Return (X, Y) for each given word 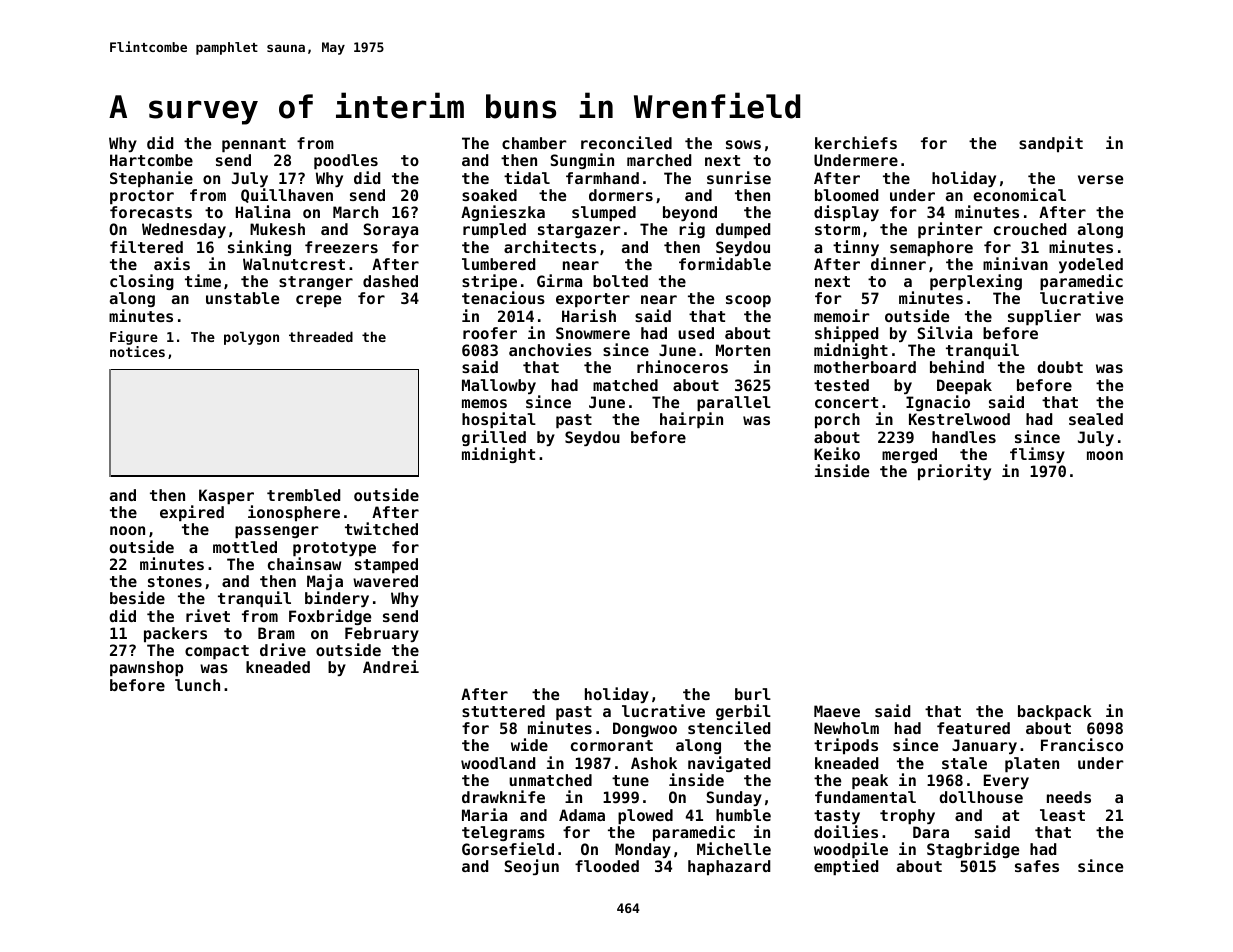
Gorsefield (508, 848)
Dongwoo (645, 729)
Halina (263, 211)
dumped (743, 230)
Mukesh (277, 229)
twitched (381, 528)
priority (954, 472)
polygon (251, 338)
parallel (734, 403)
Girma (559, 280)
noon (127, 530)
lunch (197, 685)
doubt (1060, 367)
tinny (856, 248)
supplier (1044, 317)
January (984, 746)
